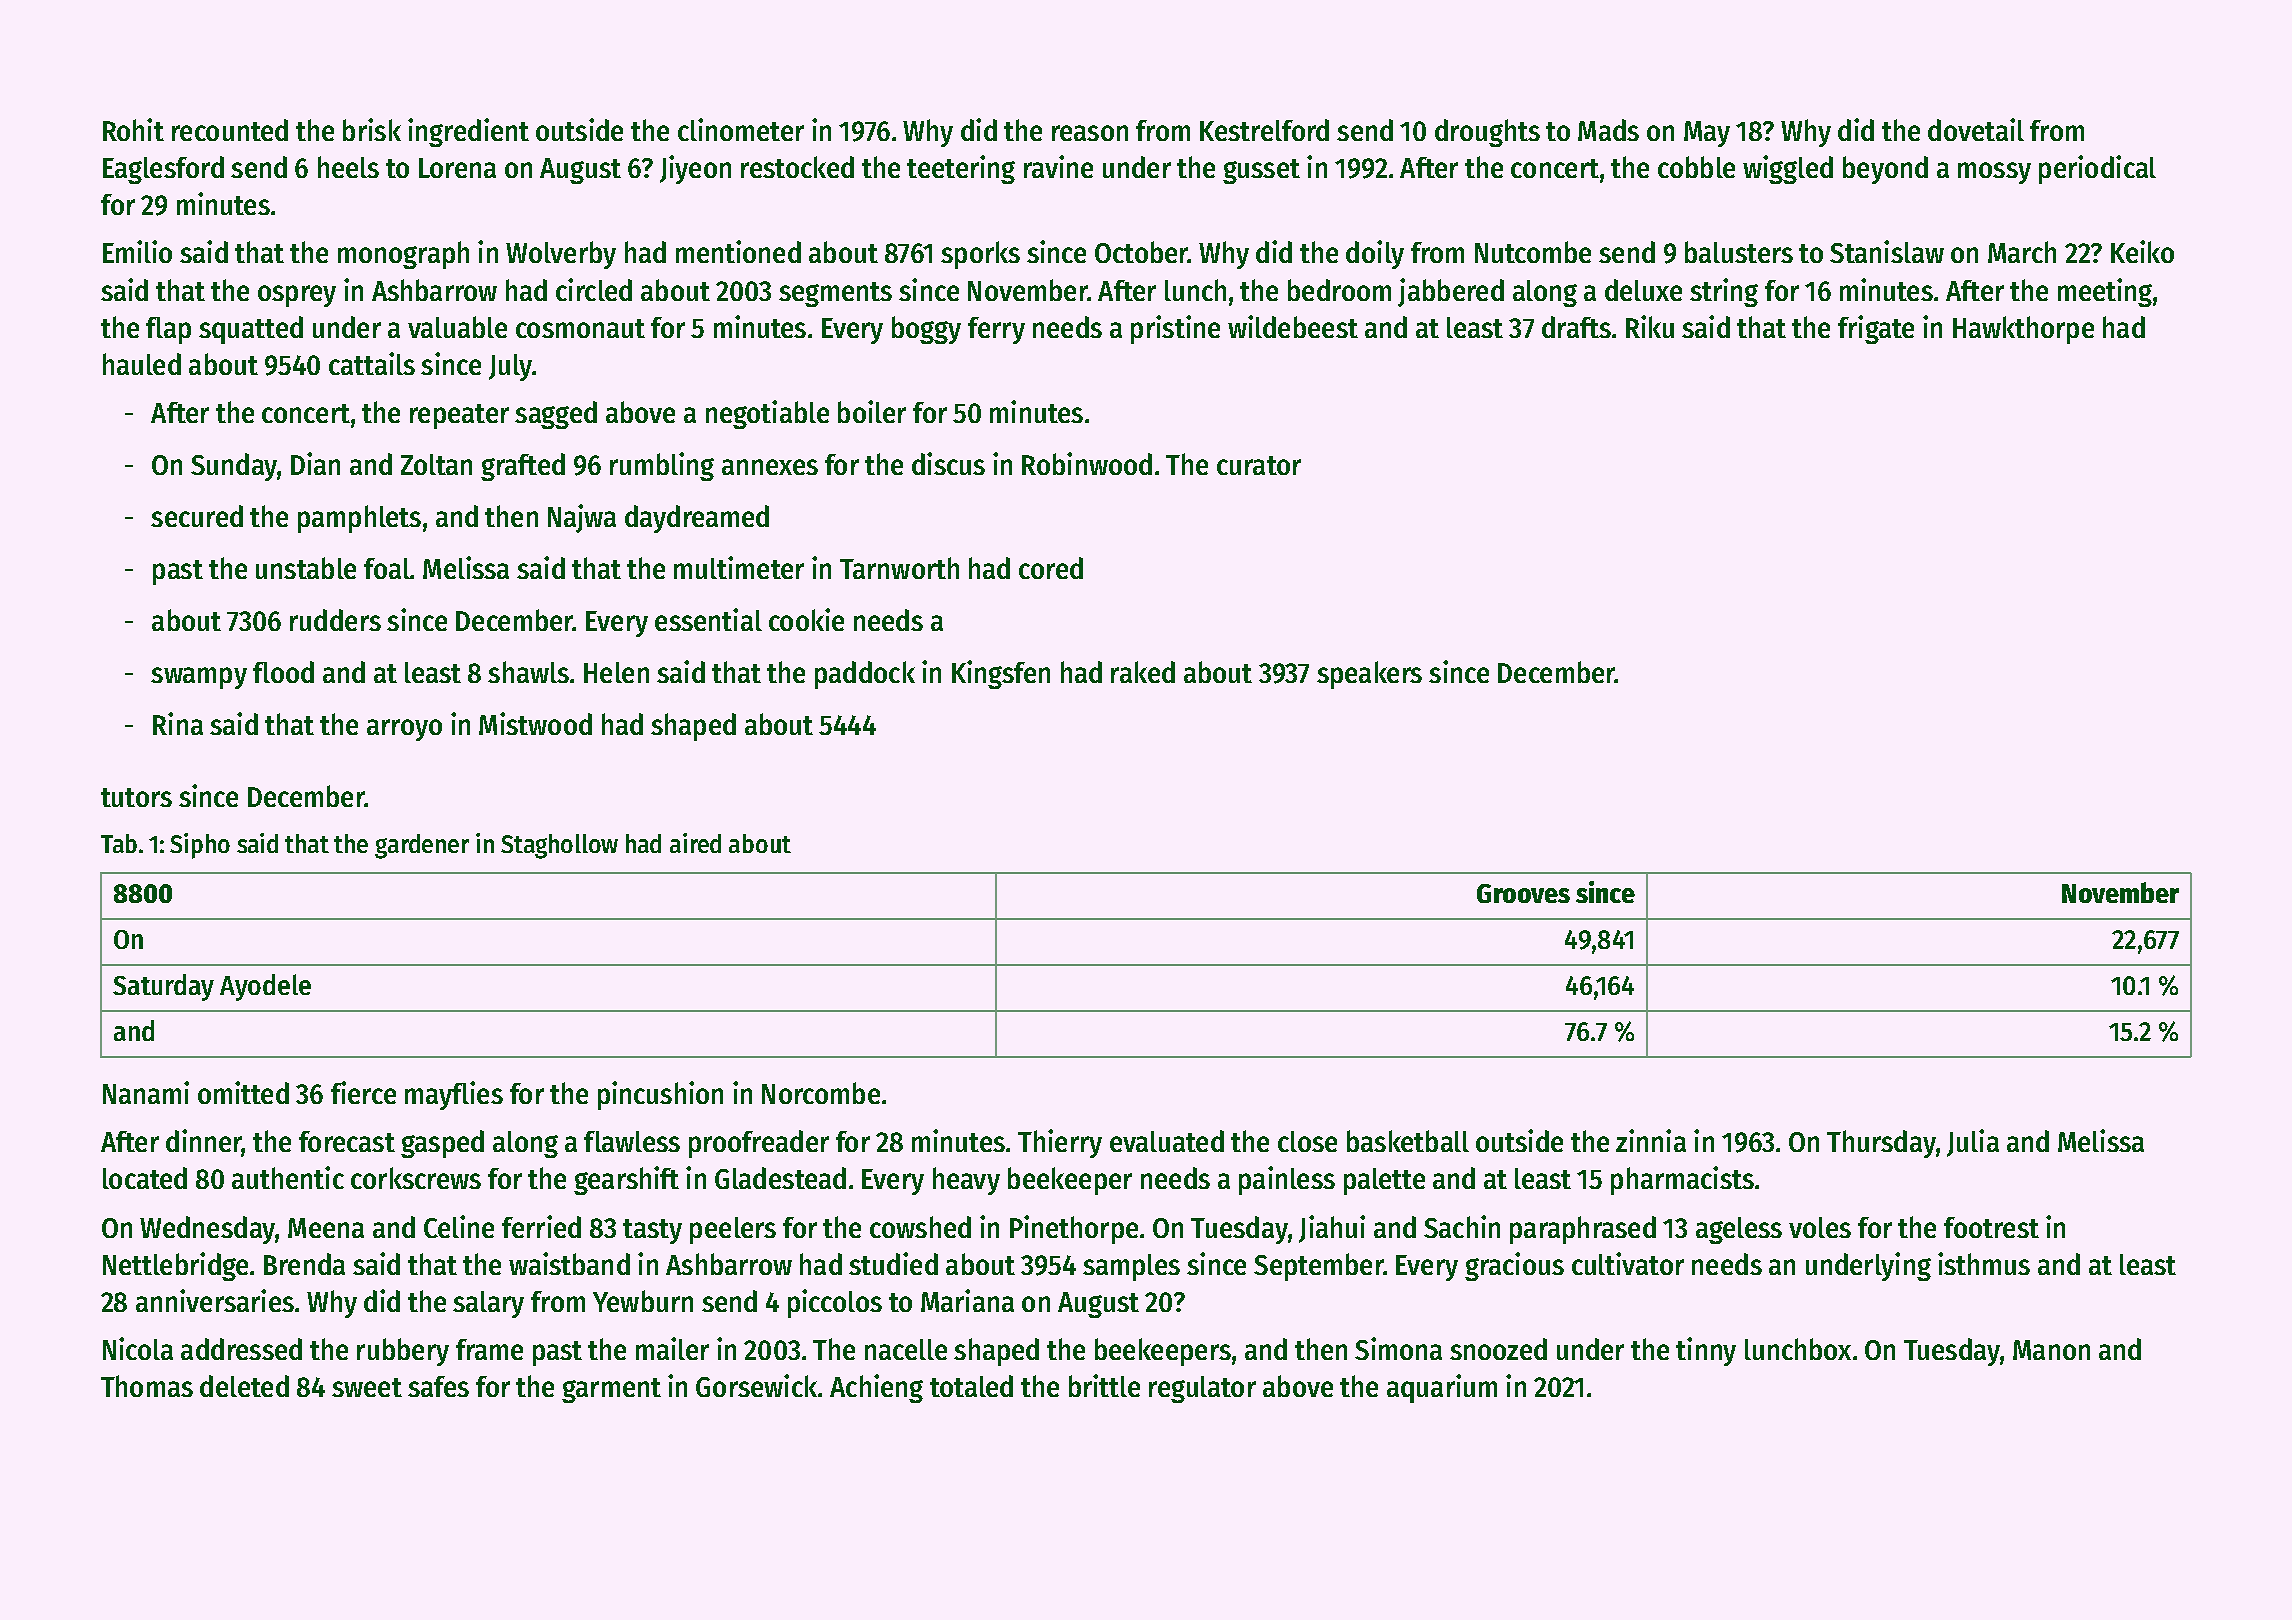 The image size is (2292, 1620). What do you see at coordinates (2051, 1350) in the screenshot?
I see `Manon` at bounding box center [2051, 1350].
